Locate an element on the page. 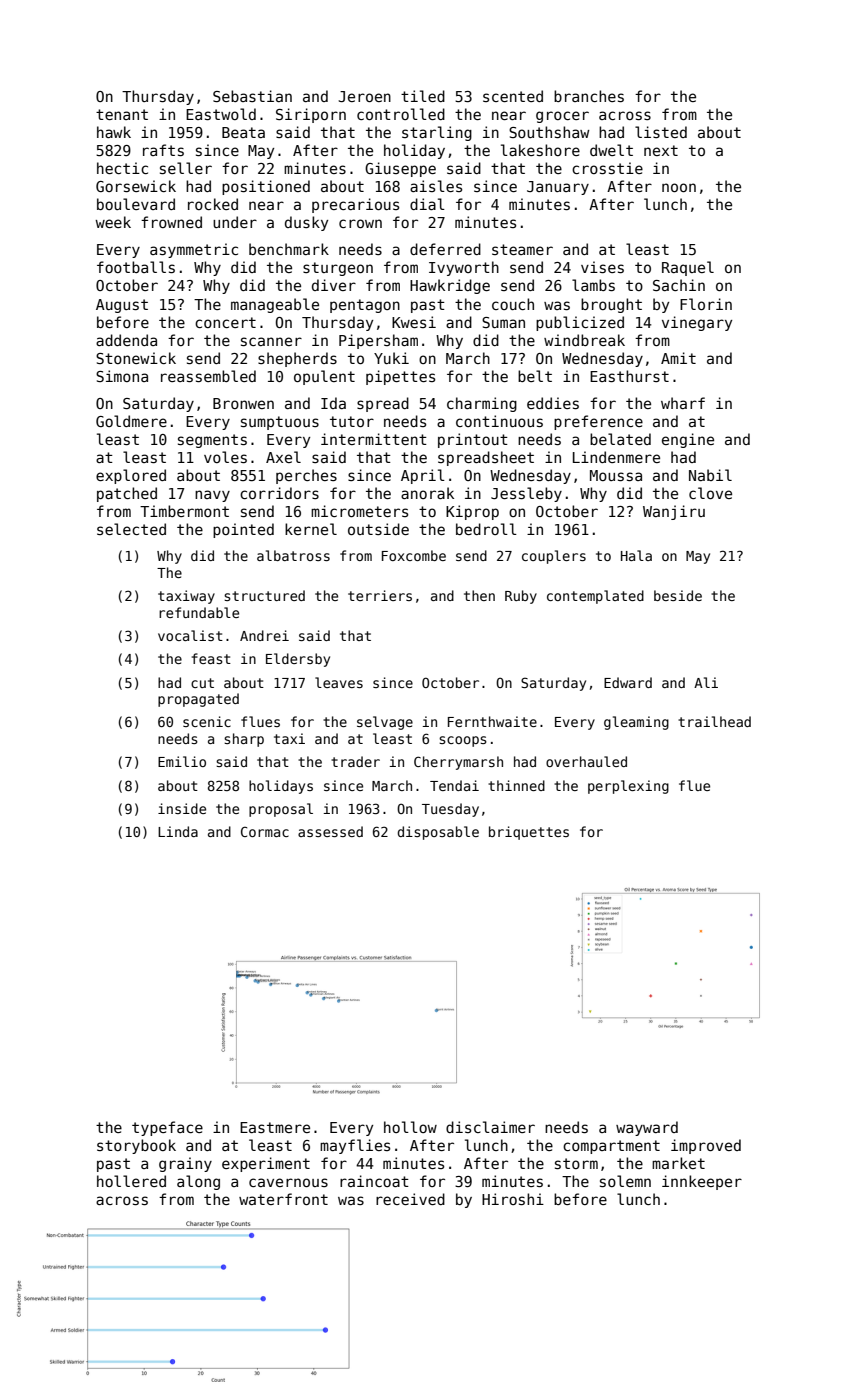  improved is located at coordinates (706, 1146).
